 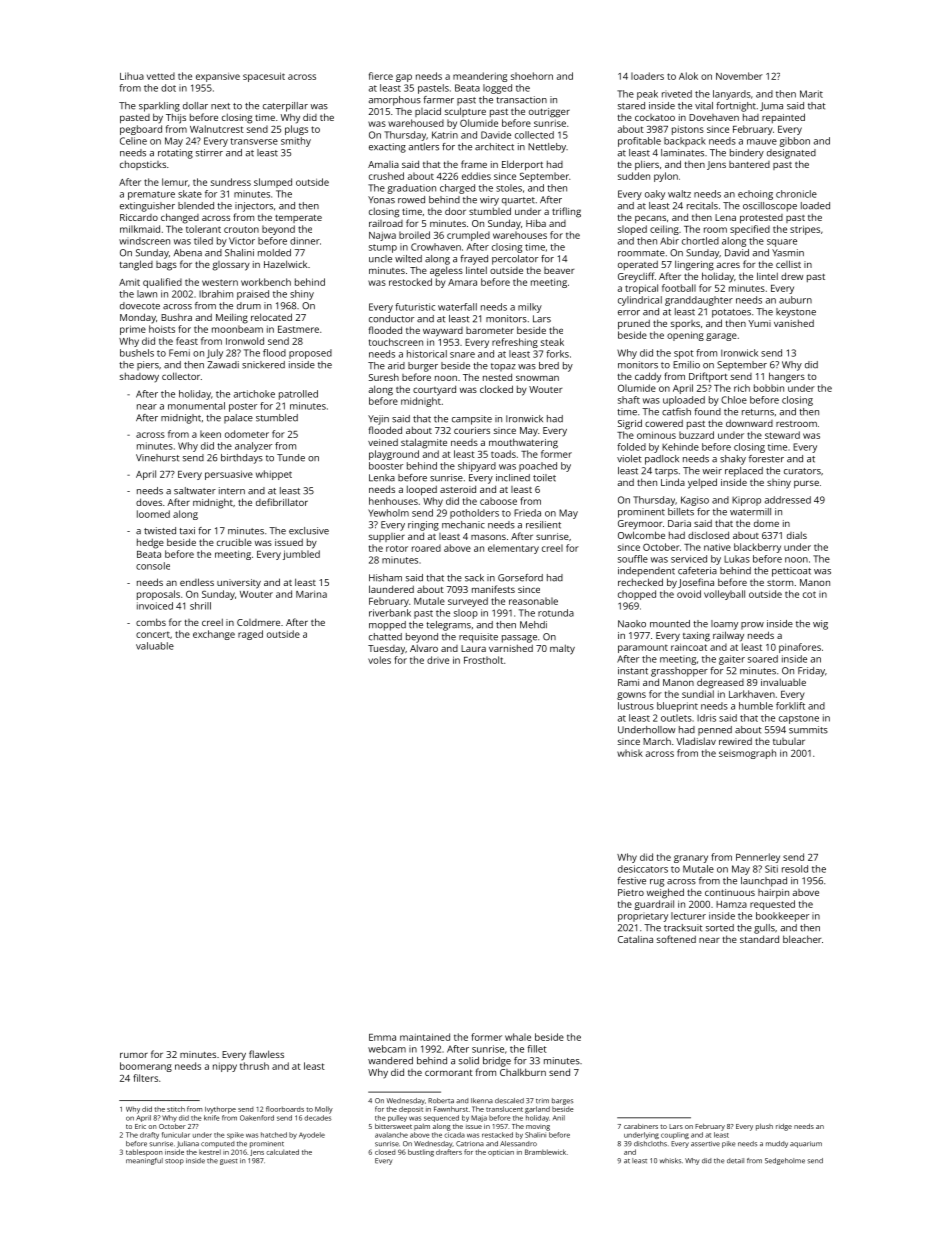 What do you see at coordinates (264, 77) in the page?
I see `spacesuit` at bounding box center [264, 77].
